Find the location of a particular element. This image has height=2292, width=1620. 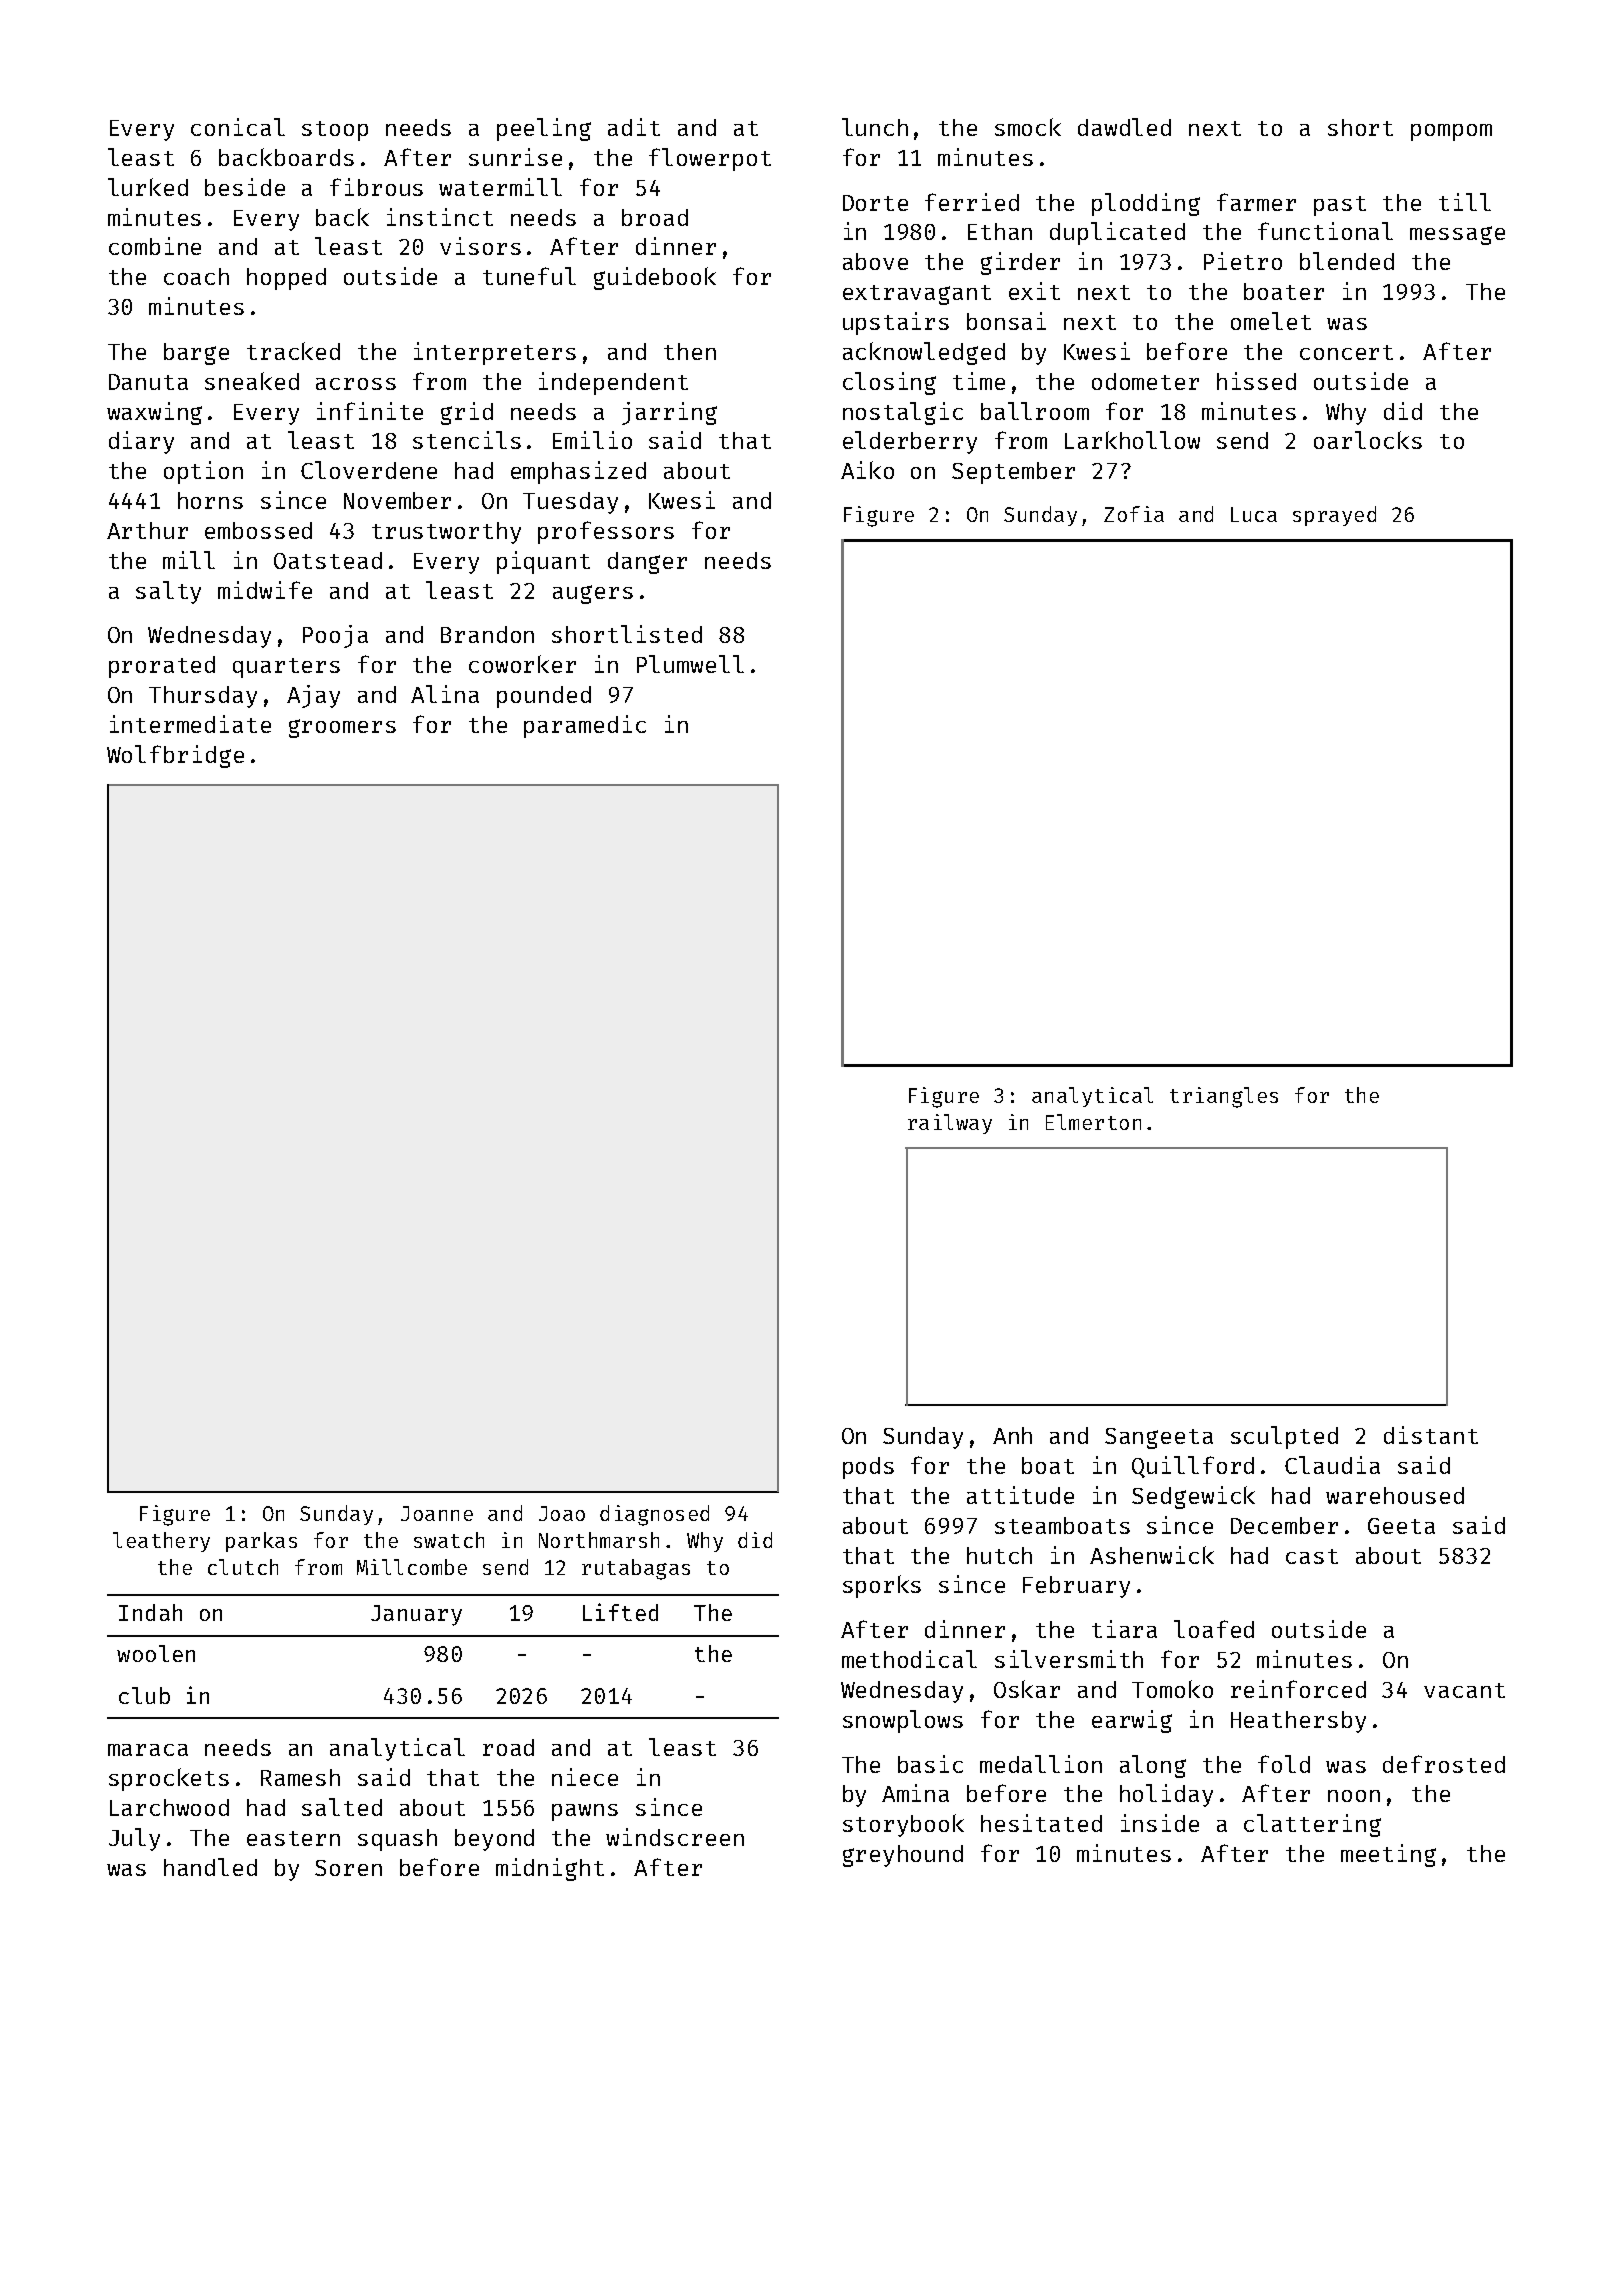

Brandon is located at coordinates (487, 634).
